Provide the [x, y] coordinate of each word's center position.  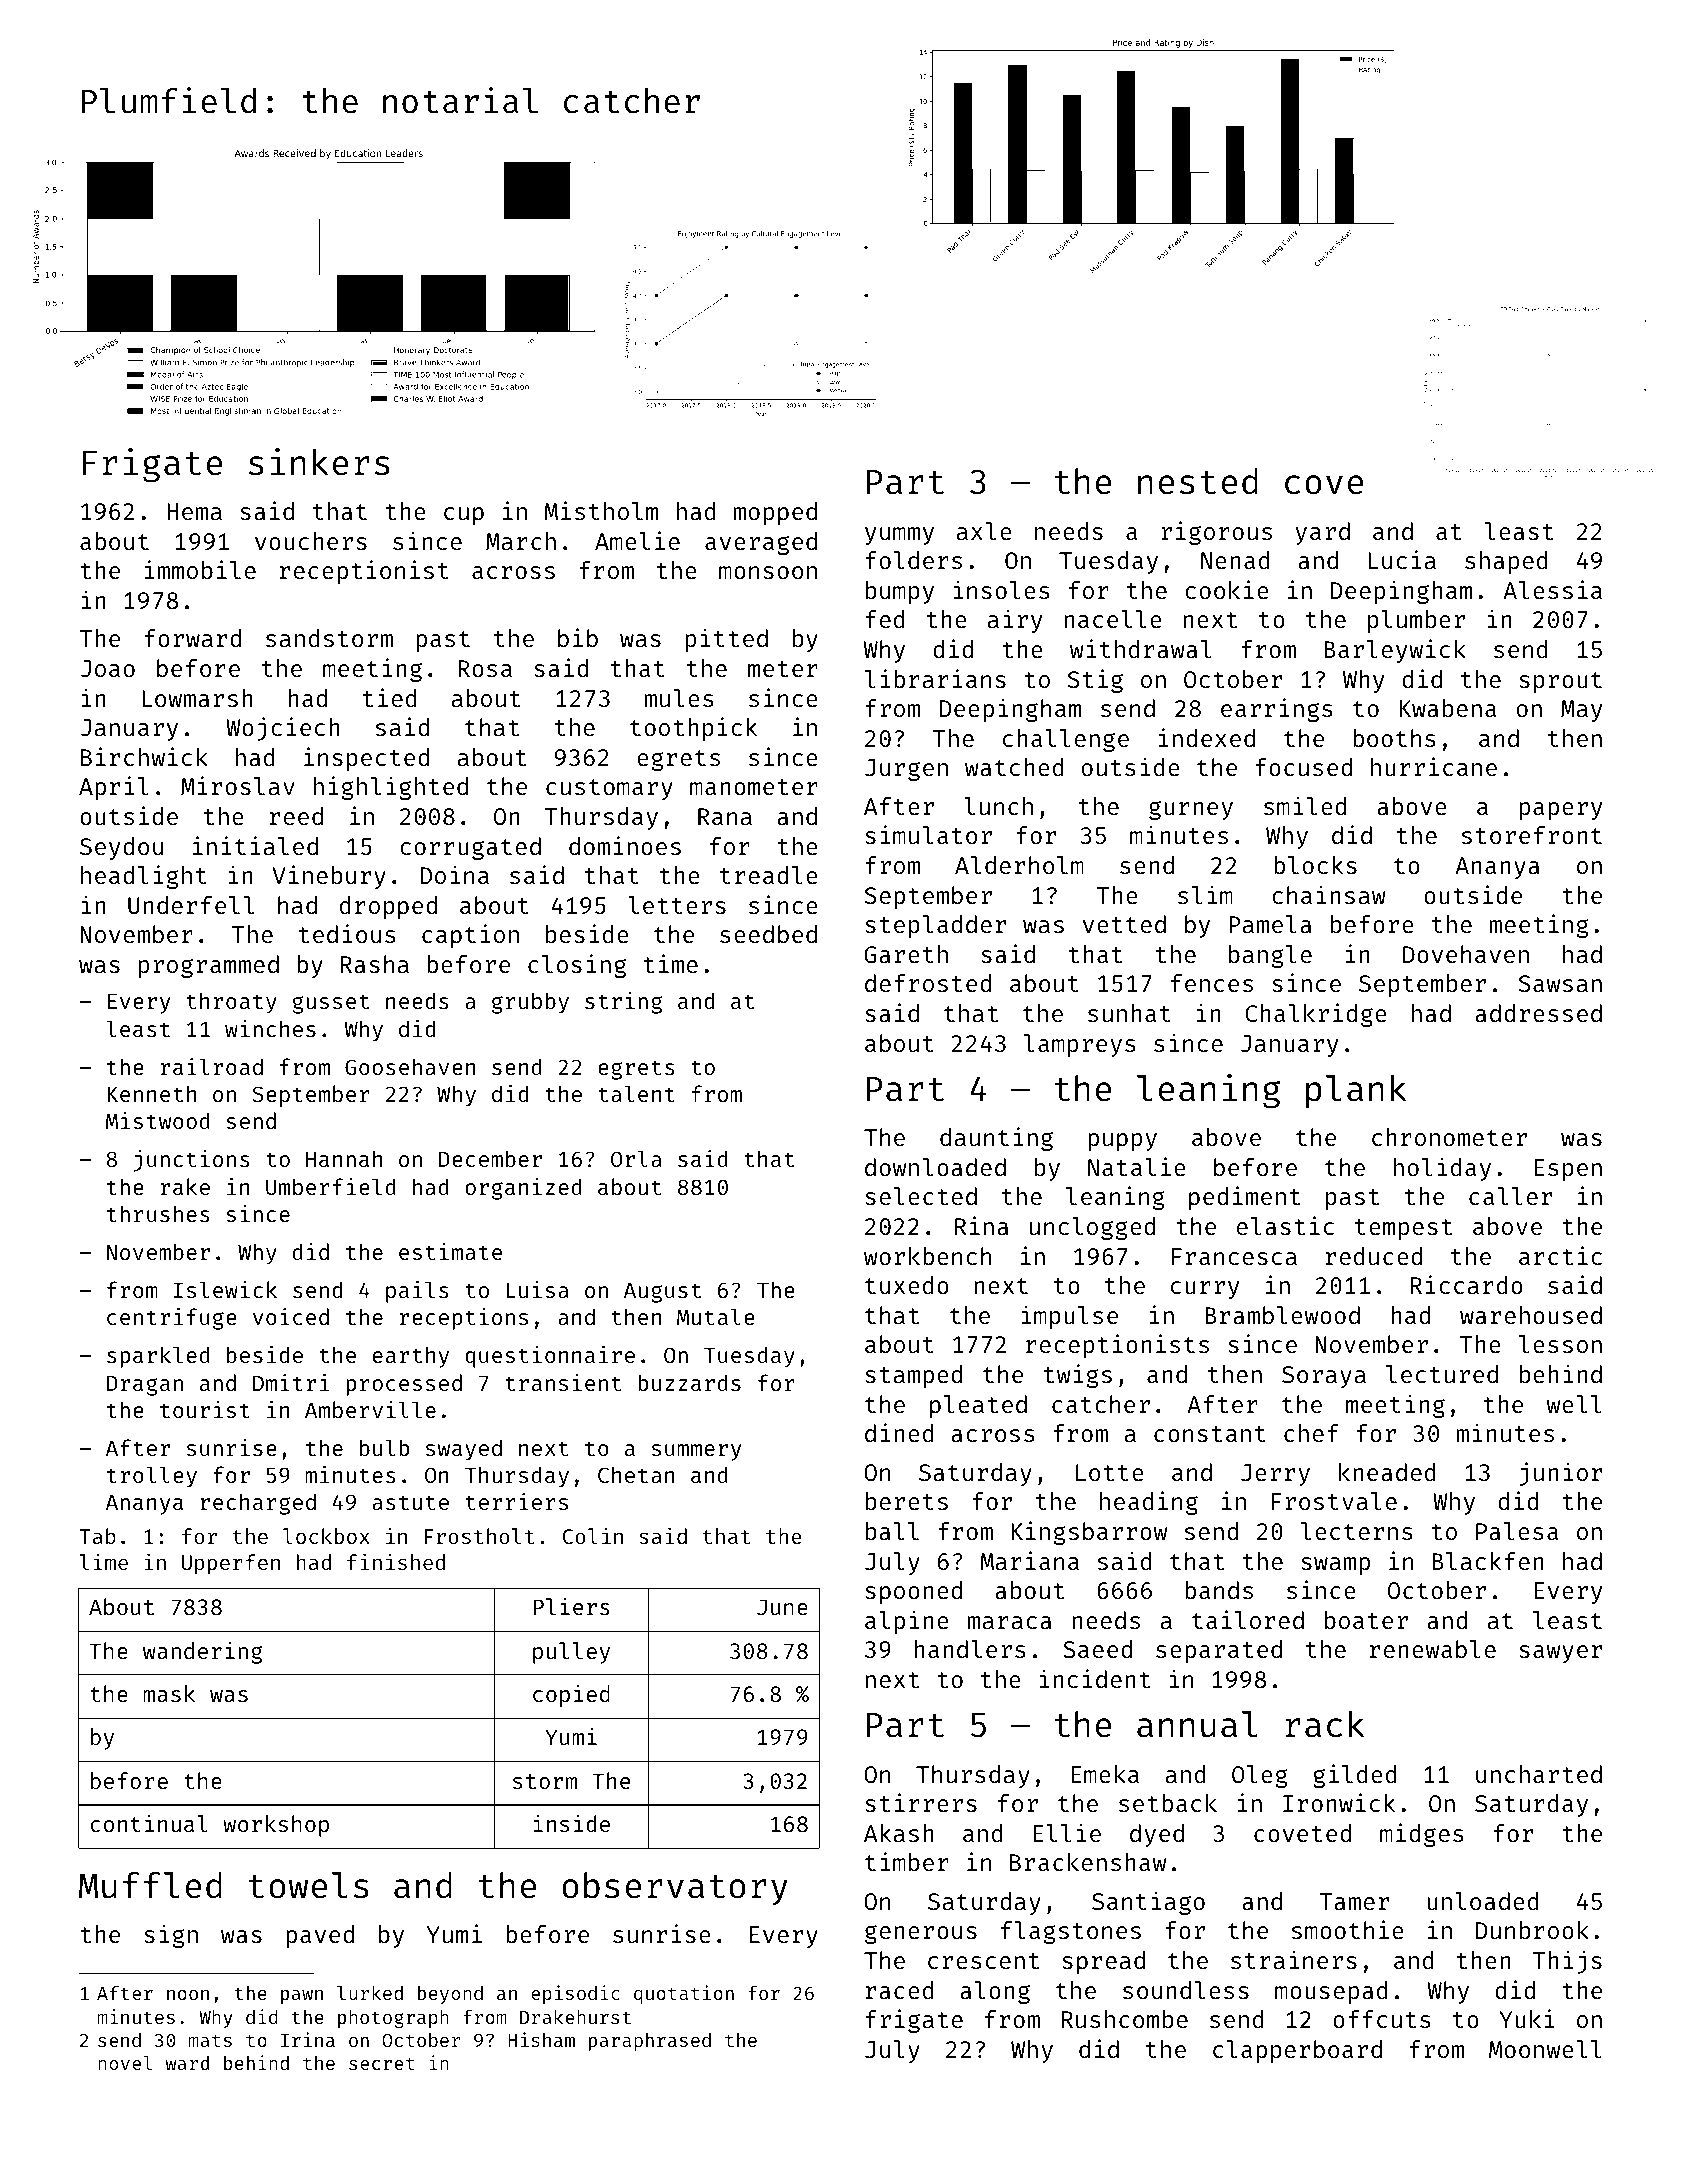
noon [188, 1995]
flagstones [1071, 1932]
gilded [1355, 1776]
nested [1198, 481]
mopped [775, 513]
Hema [194, 511]
